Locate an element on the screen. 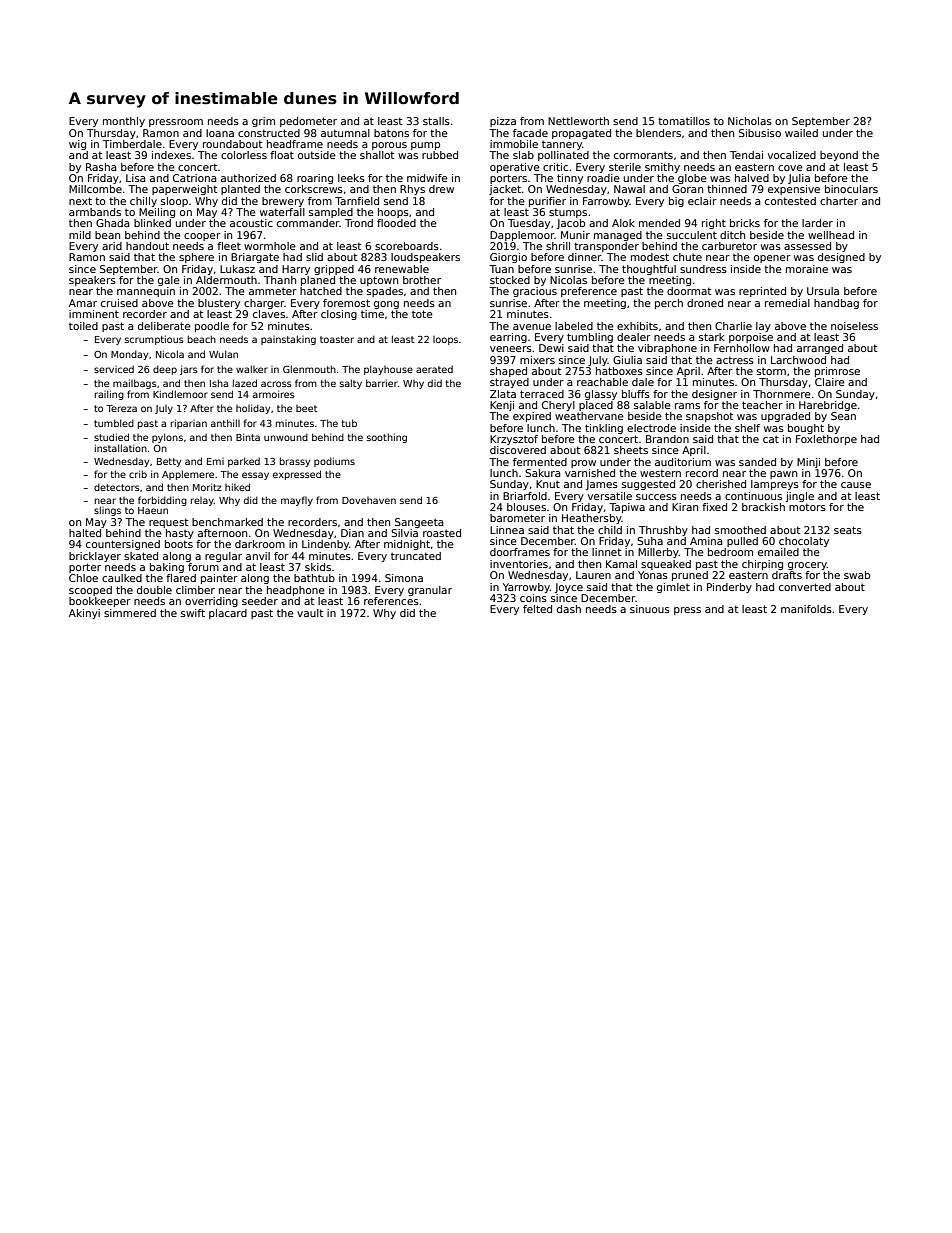 Image resolution: width=952 pixels, height=1233 pixels. Nicholas is located at coordinates (750, 121).
